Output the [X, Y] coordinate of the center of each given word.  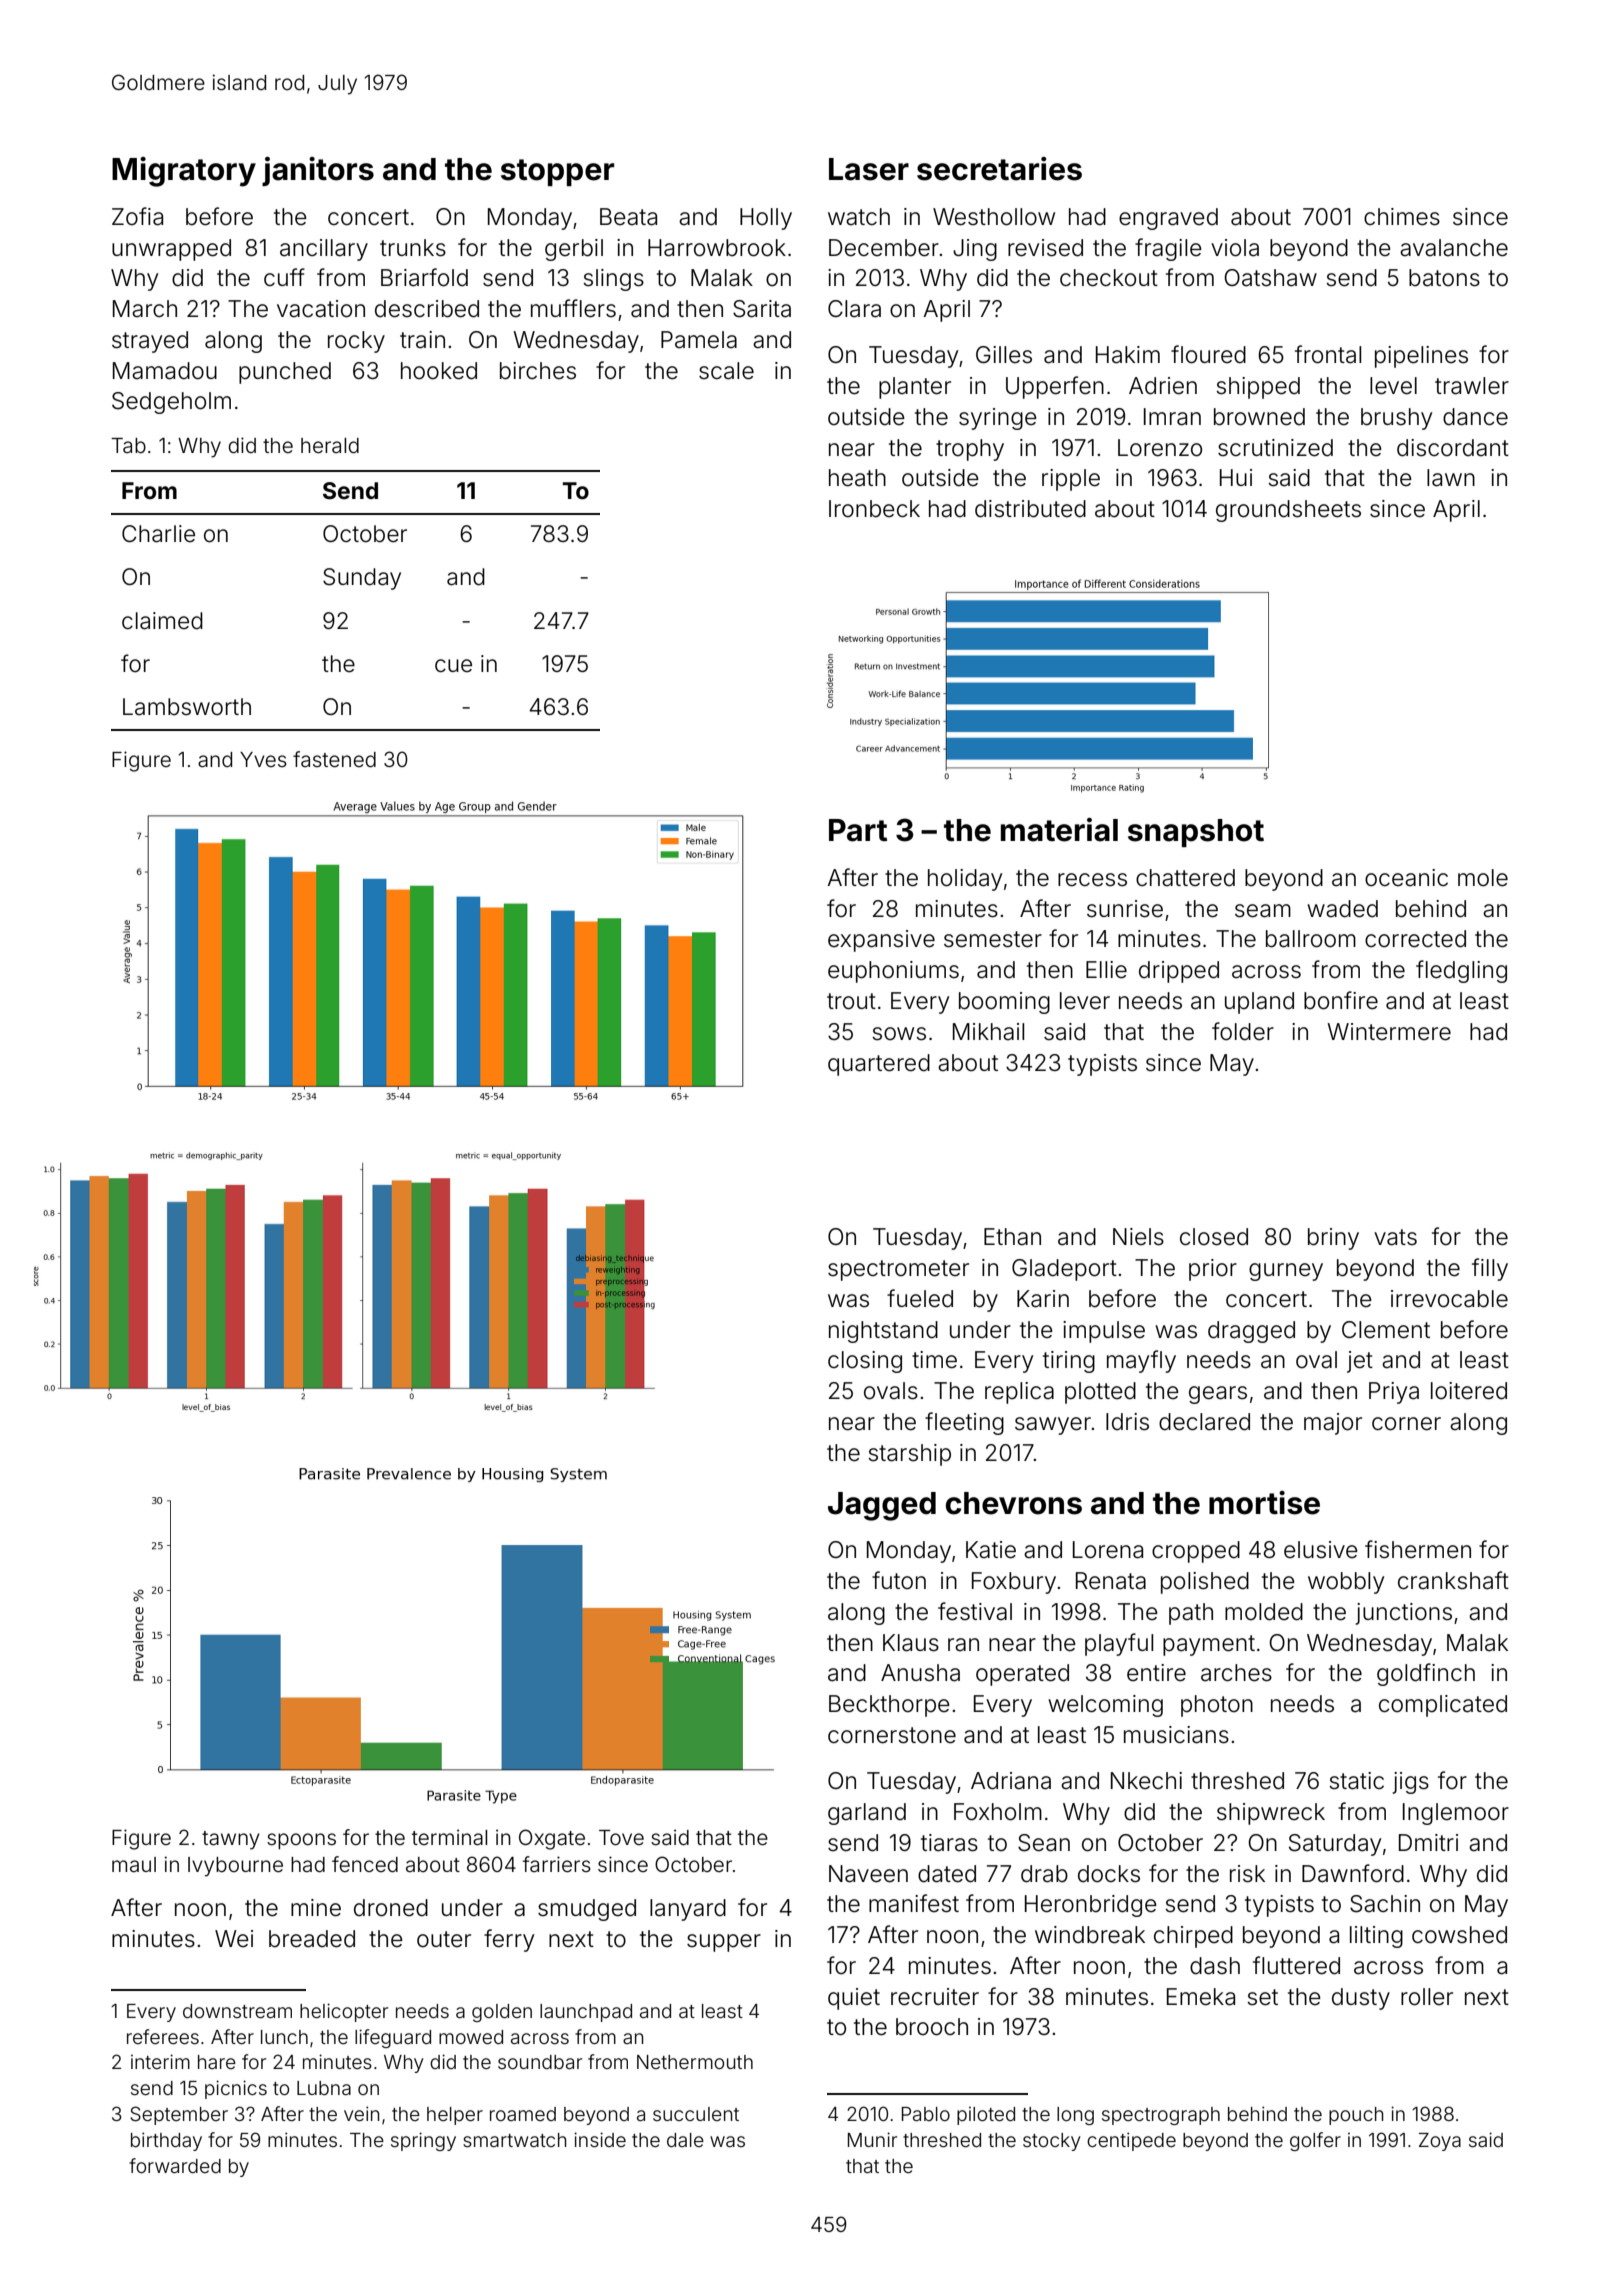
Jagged [882, 1506]
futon [899, 1580]
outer [444, 1939]
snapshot [1196, 833]
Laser [869, 169]
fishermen [1418, 1549]
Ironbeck [874, 509]
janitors [318, 171]
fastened [334, 759]
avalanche [1454, 248]
